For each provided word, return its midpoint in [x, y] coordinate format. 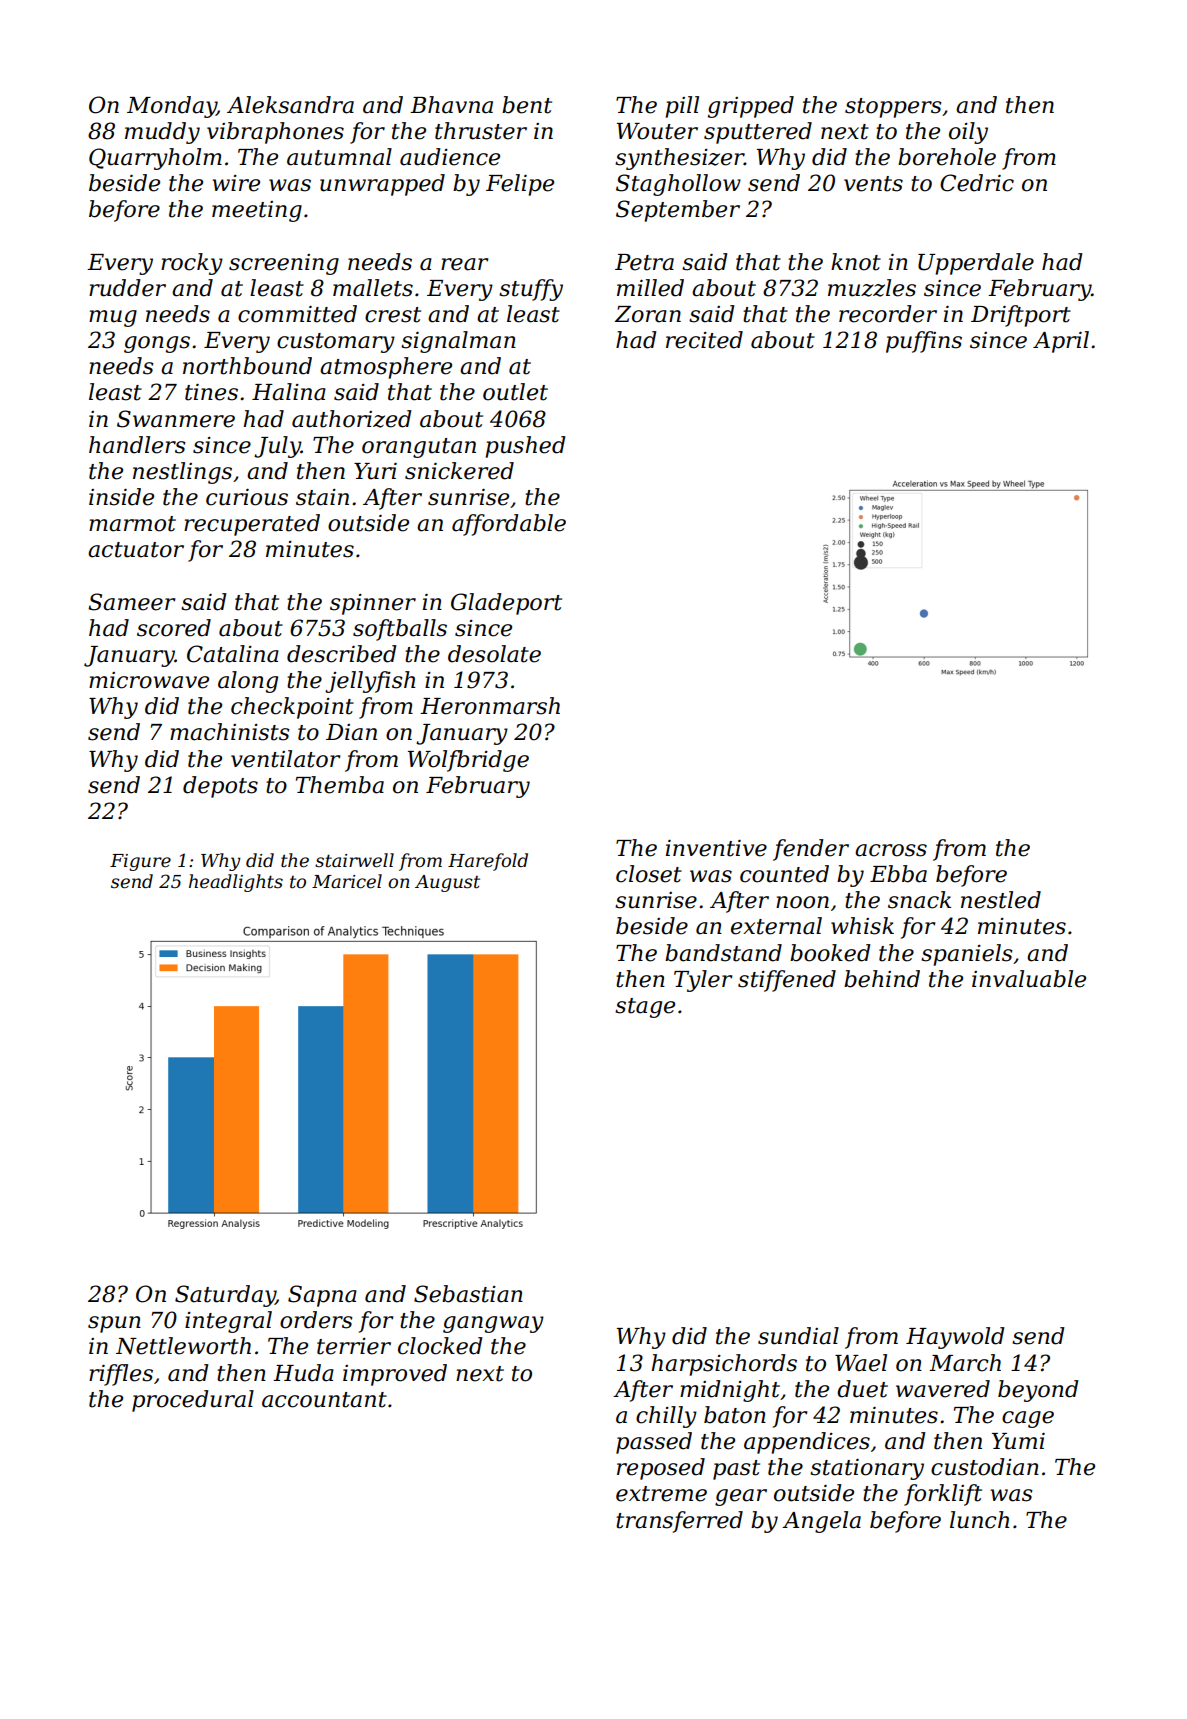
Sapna [322, 1296]
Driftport [1021, 316]
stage [645, 1008]
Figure [140, 862]
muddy [162, 133]
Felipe [520, 185]
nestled [1001, 900]
